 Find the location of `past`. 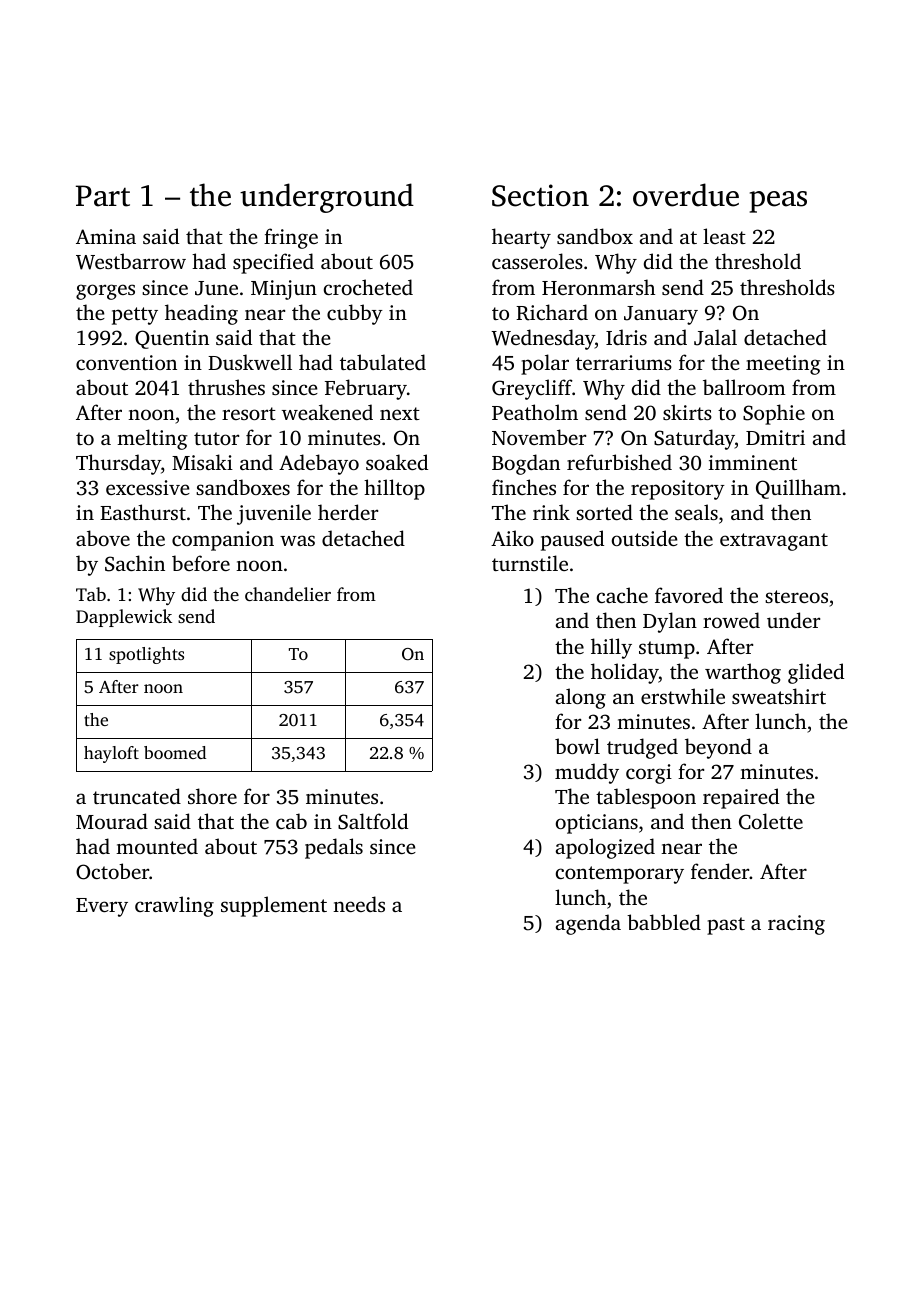

past is located at coordinates (726, 926).
